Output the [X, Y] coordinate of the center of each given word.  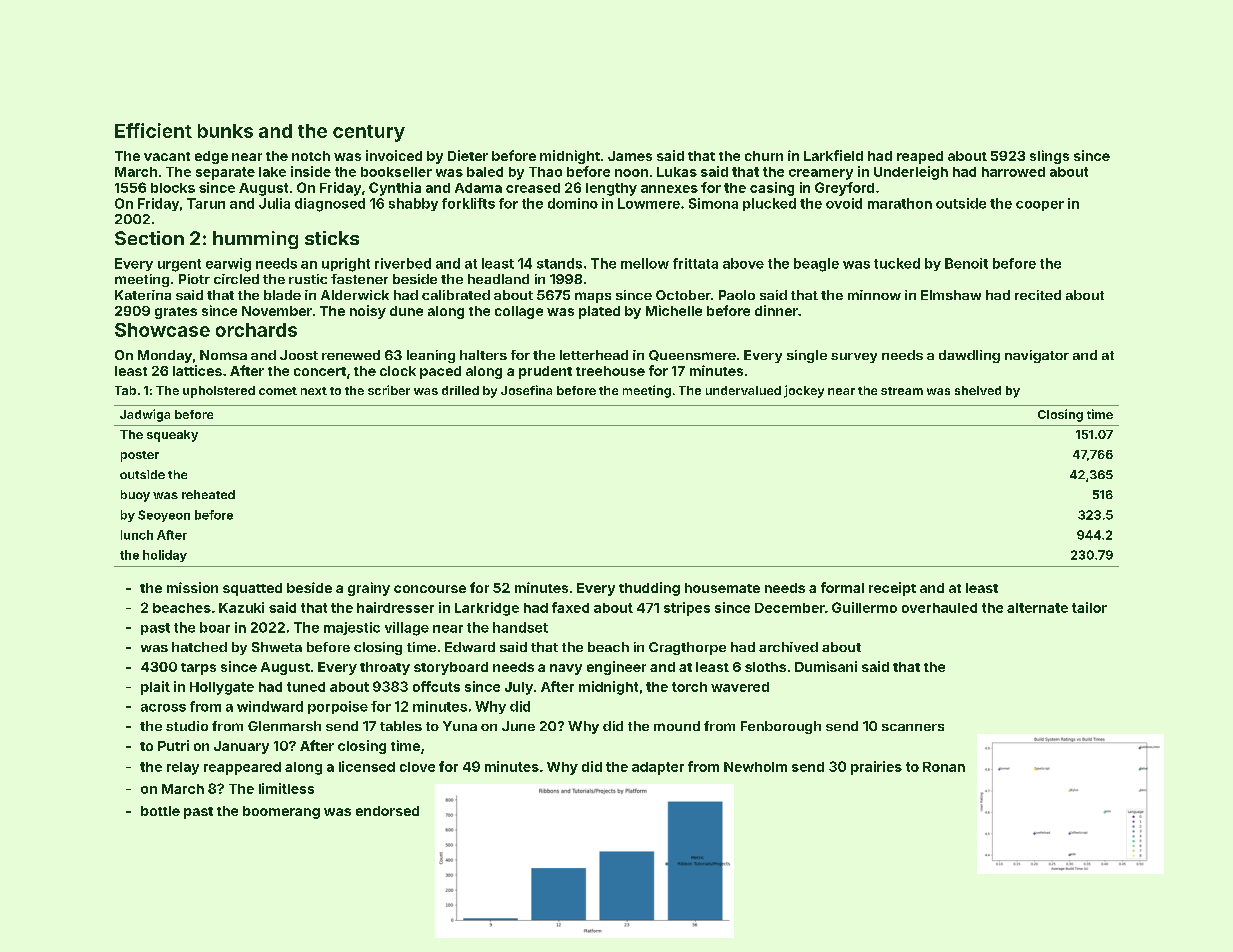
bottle [160, 811]
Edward [470, 647]
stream [902, 391]
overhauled [939, 608]
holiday [165, 556]
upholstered [219, 392]
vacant [167, 156]
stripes [687, 609]
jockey [804, 391]
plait [155, 688]
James [630, 156]
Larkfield [833, 155]
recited [1038, 295]
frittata [695, 263]
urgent [179, 265]
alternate [1037, 608]
